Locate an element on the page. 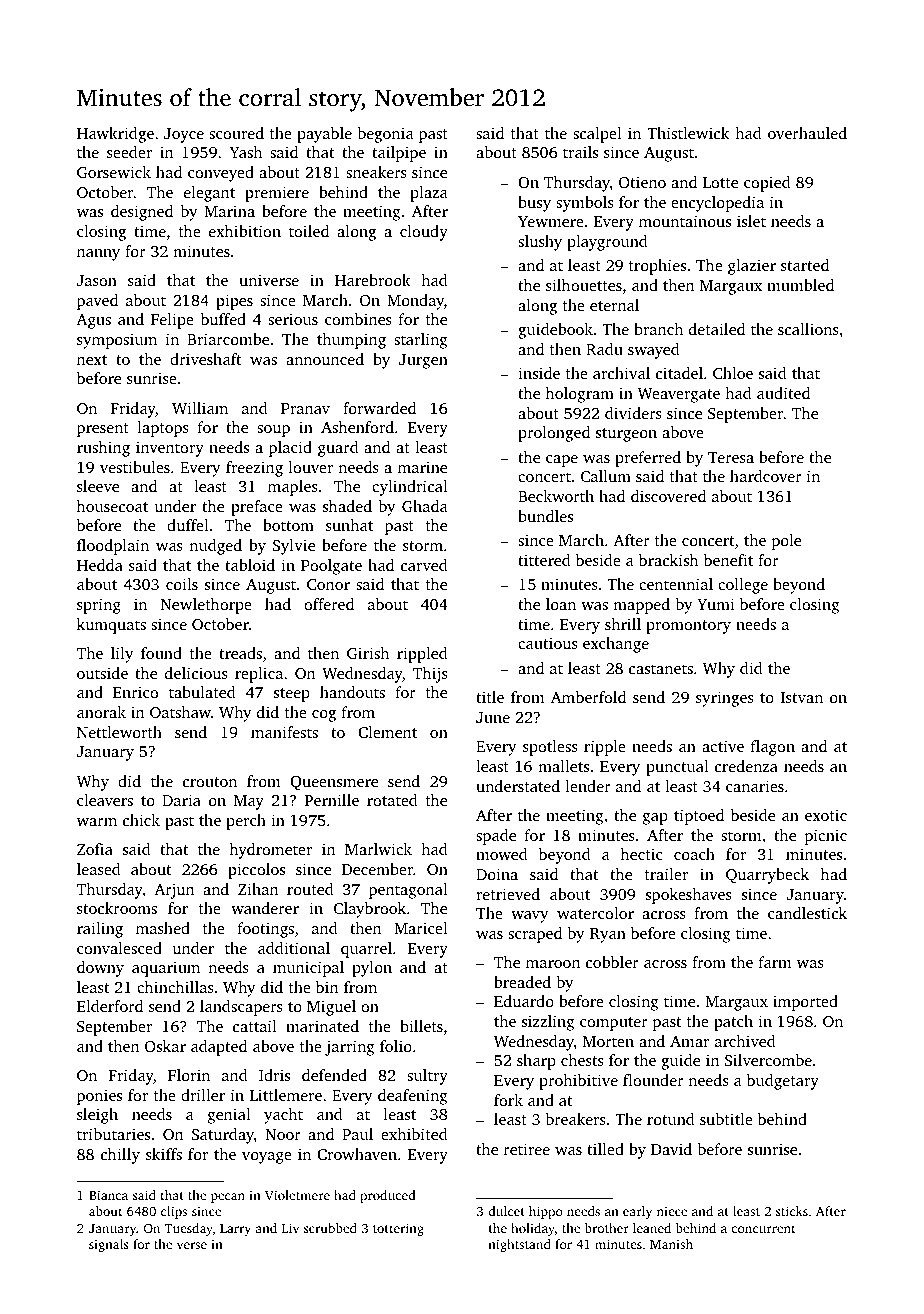 The height and width of the document is (1314, 924). gap is located at coordinates (655, 819).
